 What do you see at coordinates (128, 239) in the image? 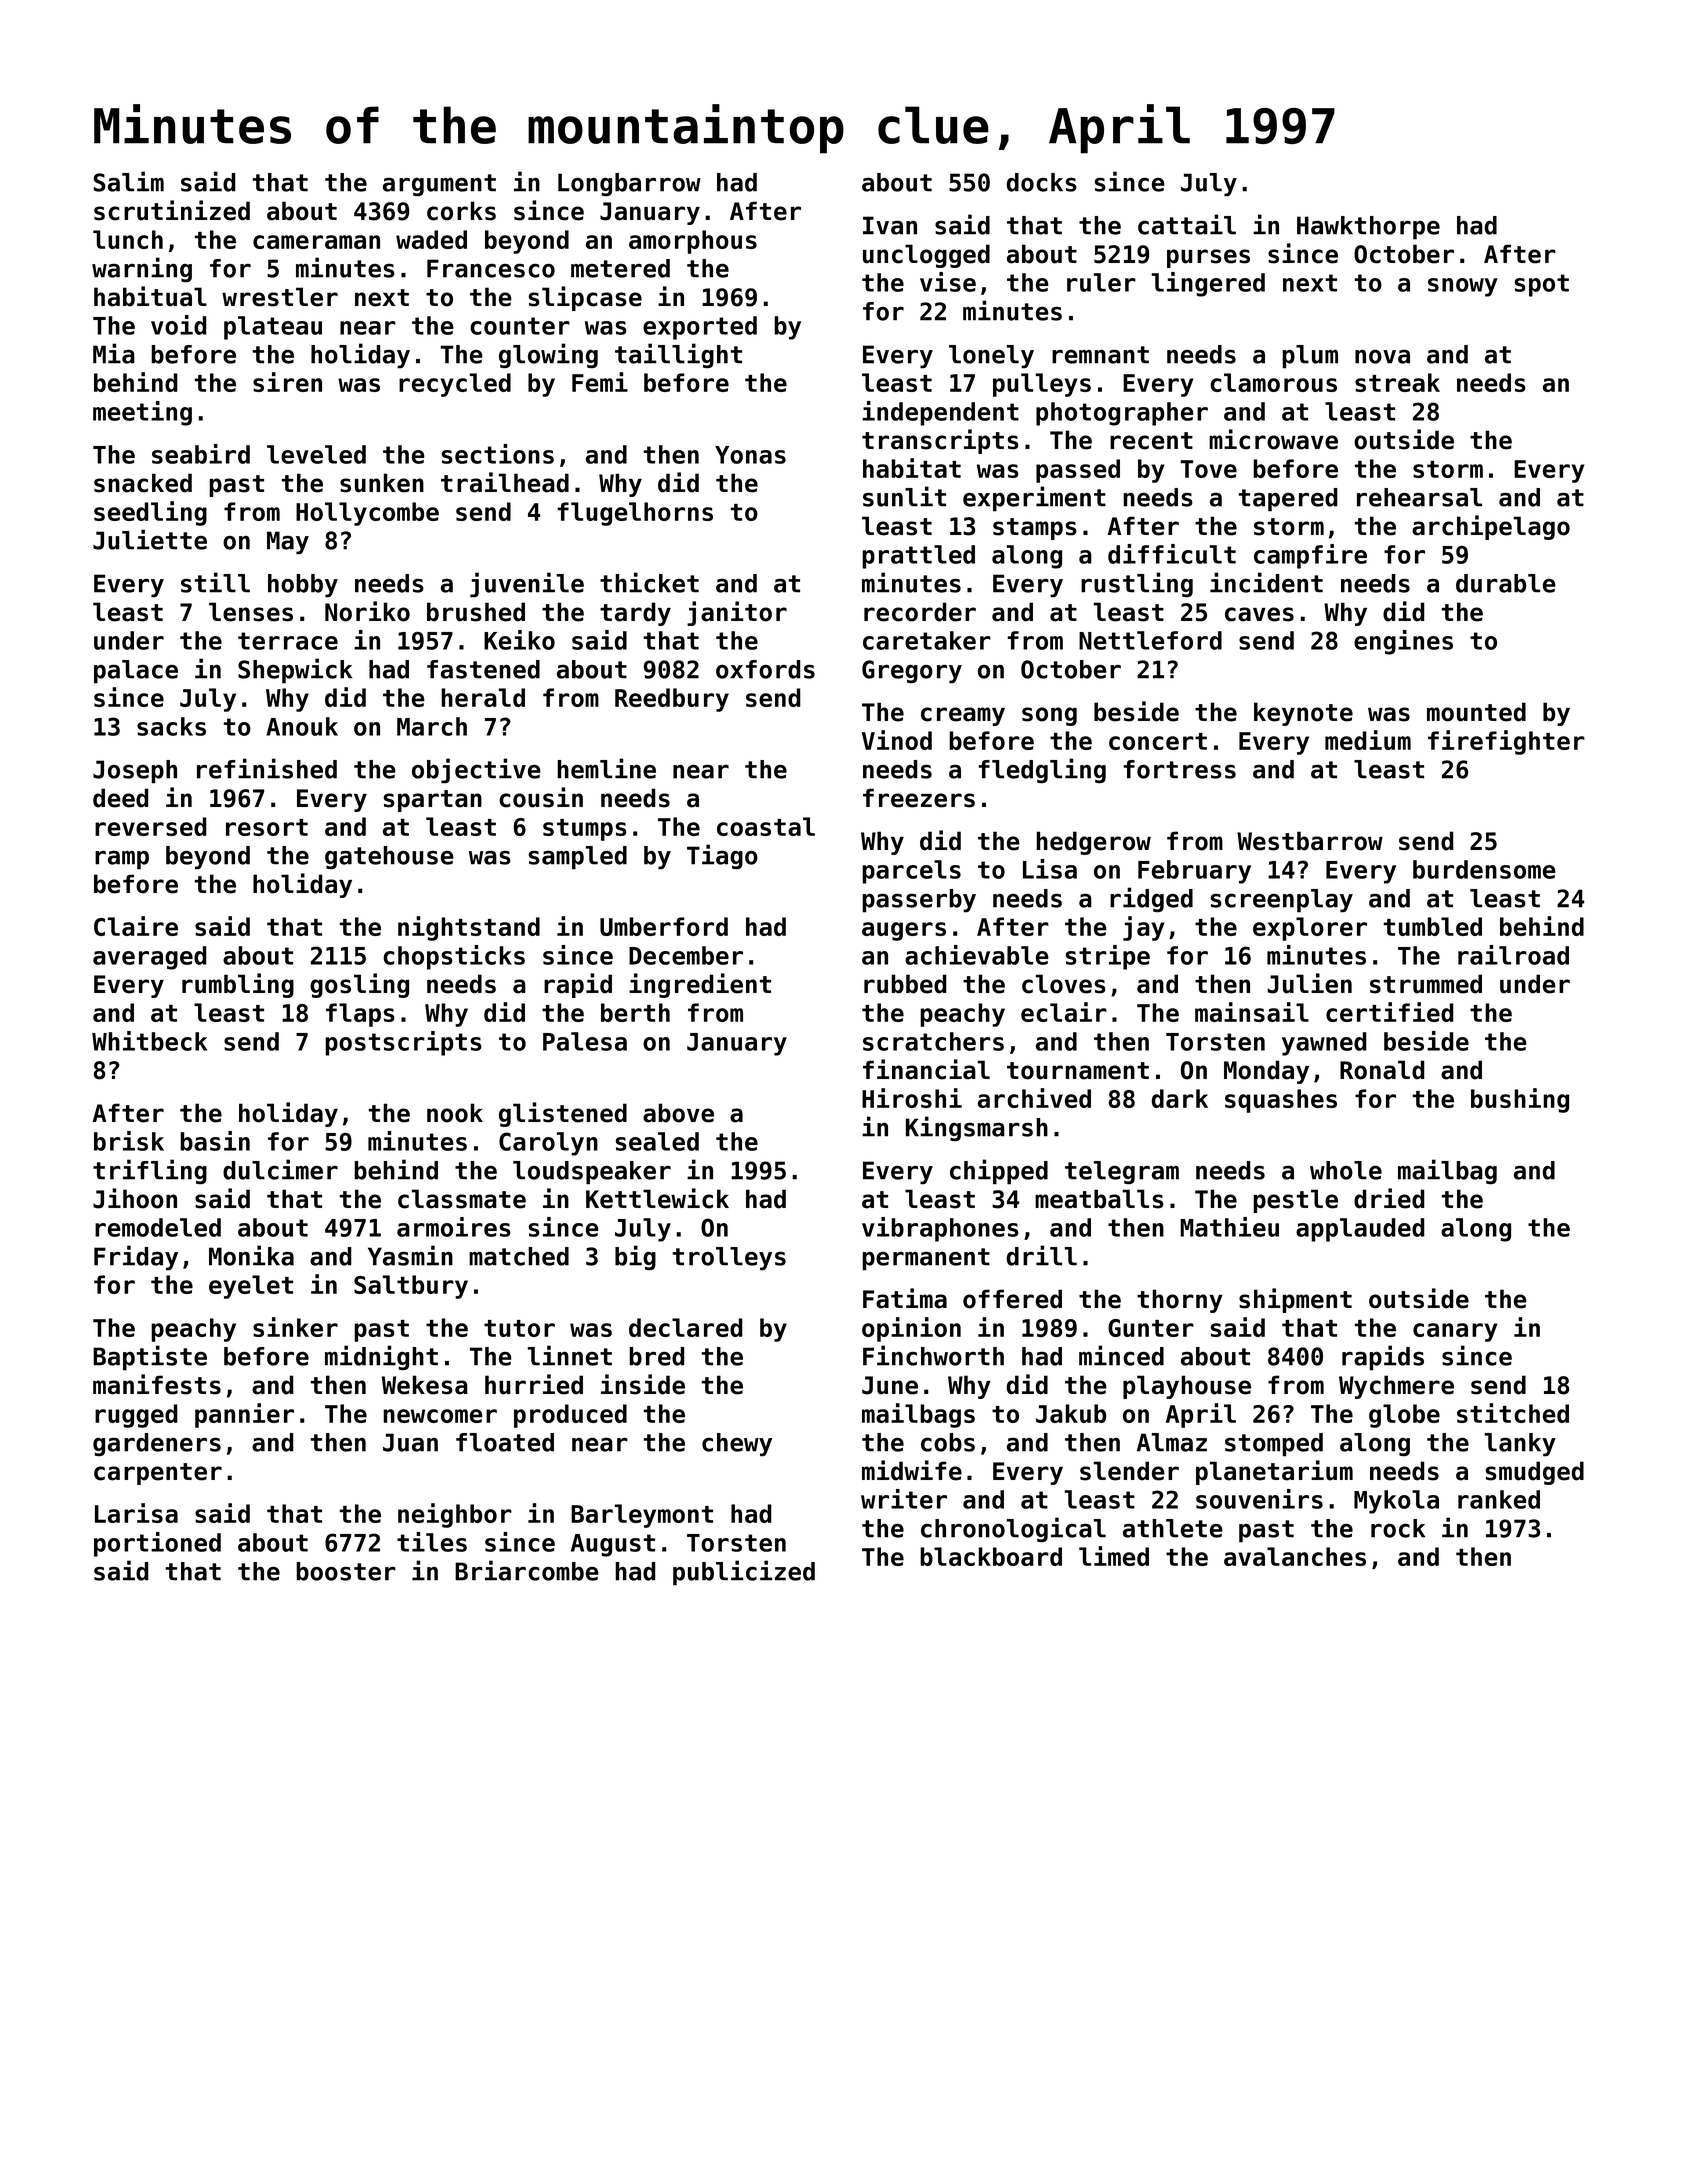
I see `lunch` at bounding box center [128, 239].
